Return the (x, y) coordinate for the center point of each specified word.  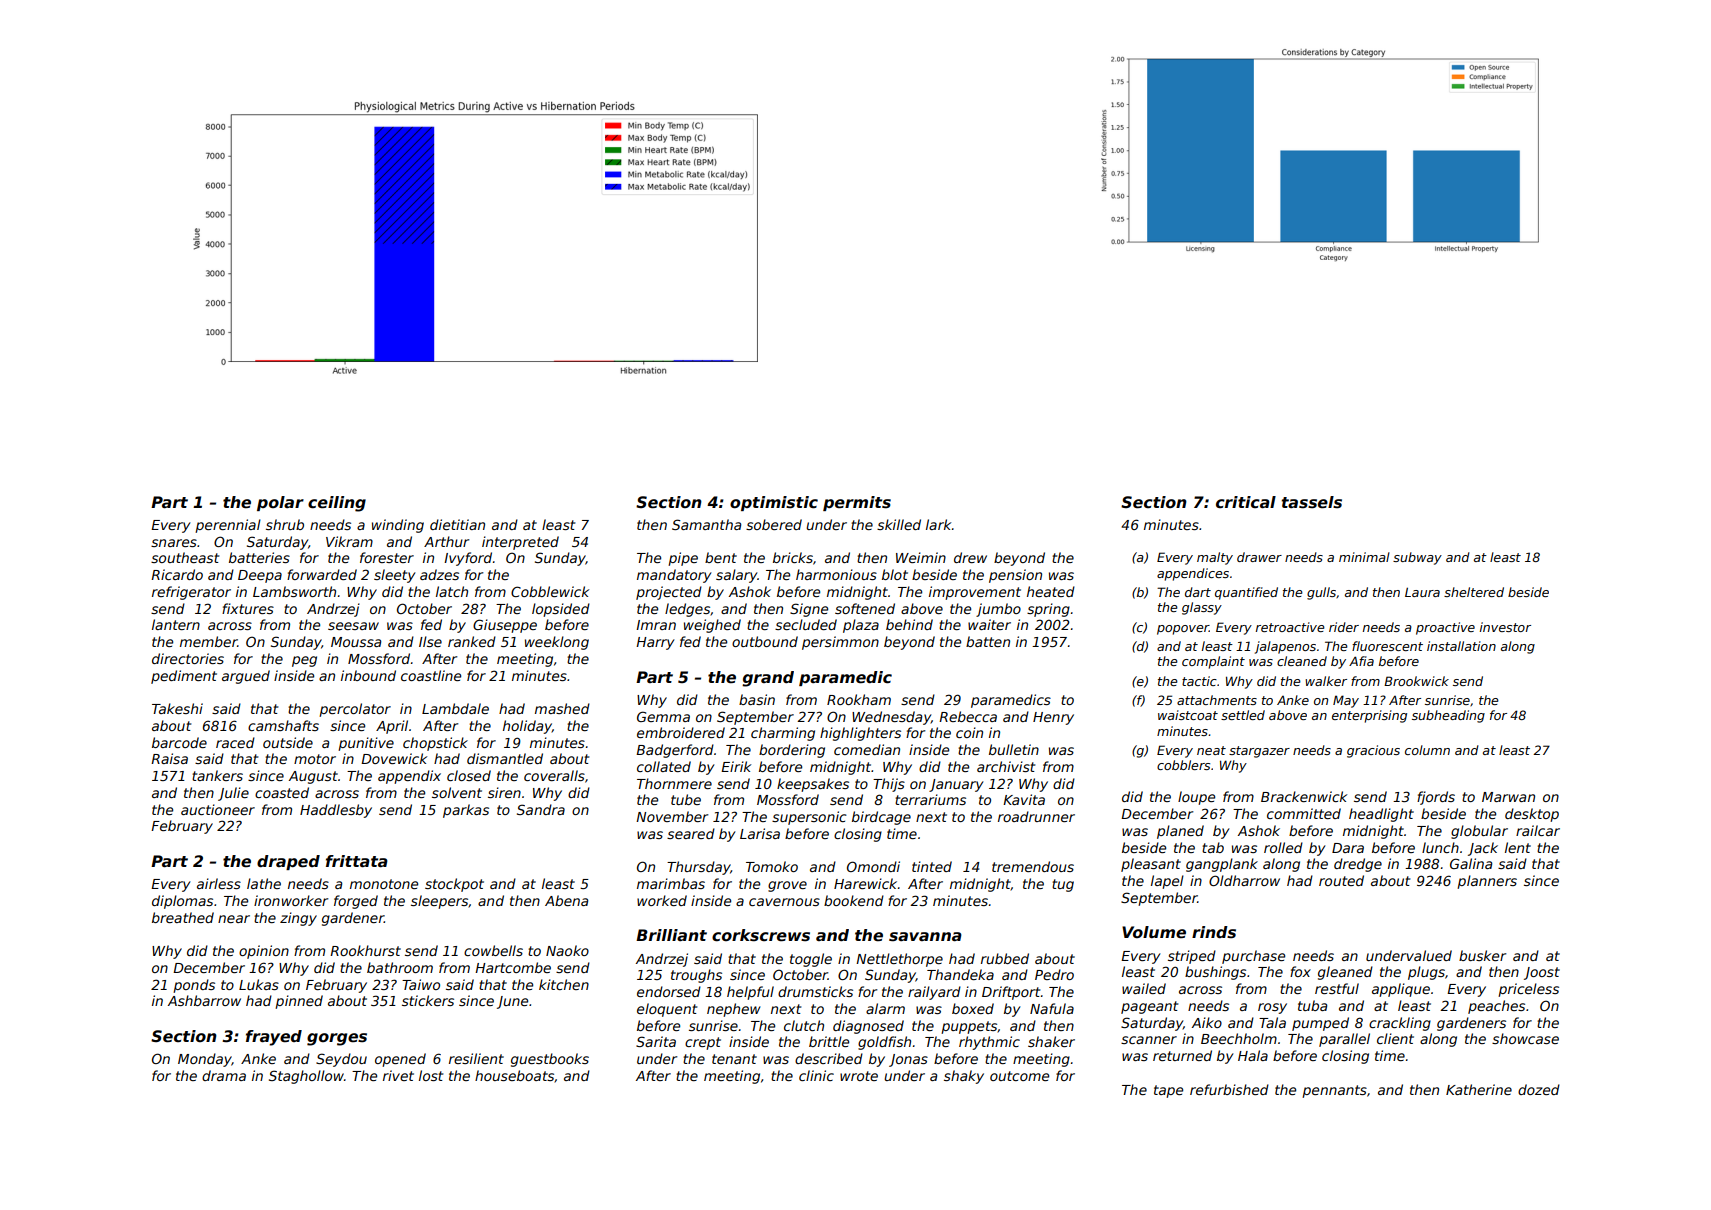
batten (988, 641)
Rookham (859, 699)
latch (452, 591)
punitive (366, 744)
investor (1505, 627)
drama (224, 1075)
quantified (1246, 593)
